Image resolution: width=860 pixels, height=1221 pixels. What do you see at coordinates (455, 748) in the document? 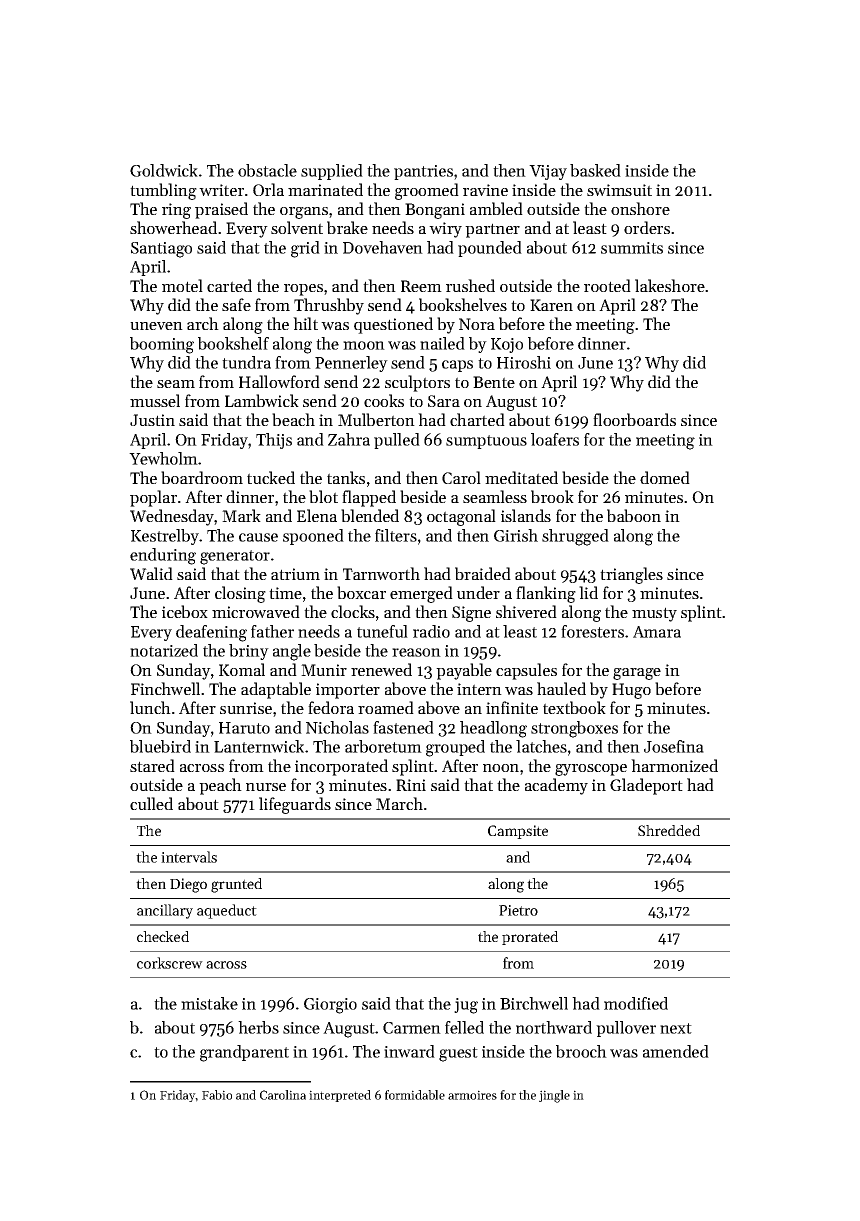
I see `grouped` at bounding box center [455, 748].
